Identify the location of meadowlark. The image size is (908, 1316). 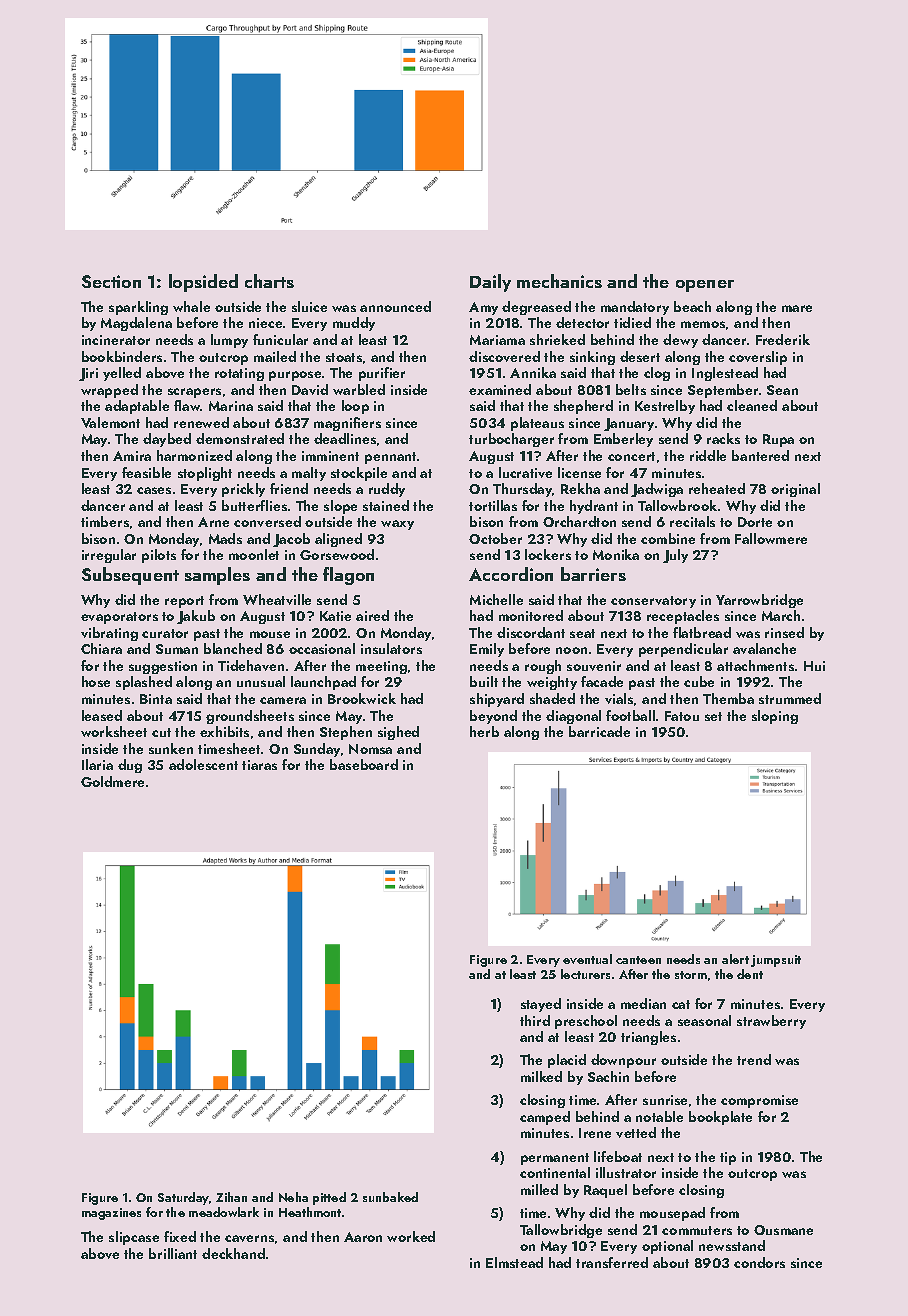
(224, 1212).
